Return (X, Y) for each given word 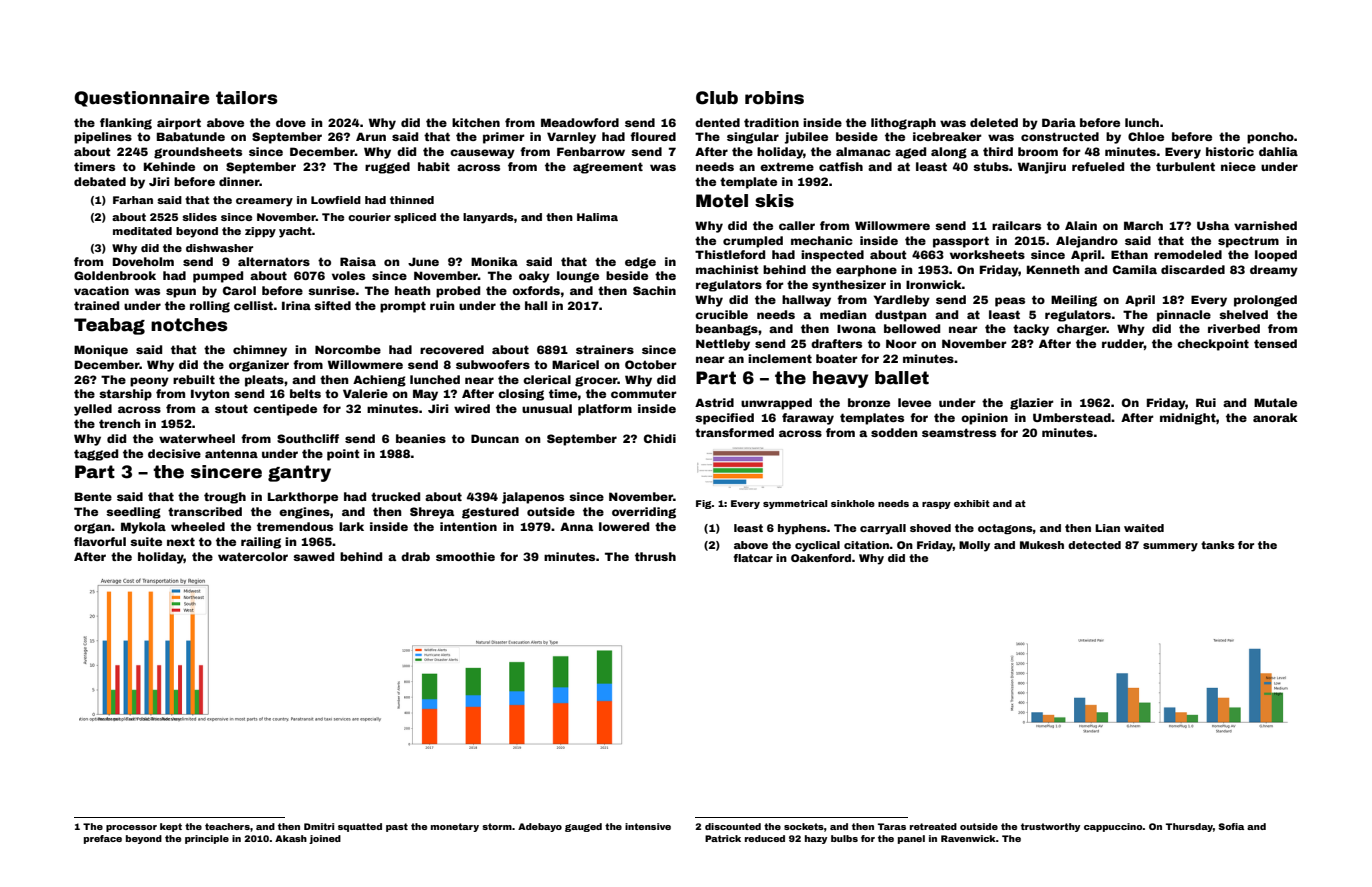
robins (774, 98)
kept (171, 827)
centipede (285, 410)
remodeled (1188, 254)
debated (100, 181)
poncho (1270, 138)
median (843, 314)
